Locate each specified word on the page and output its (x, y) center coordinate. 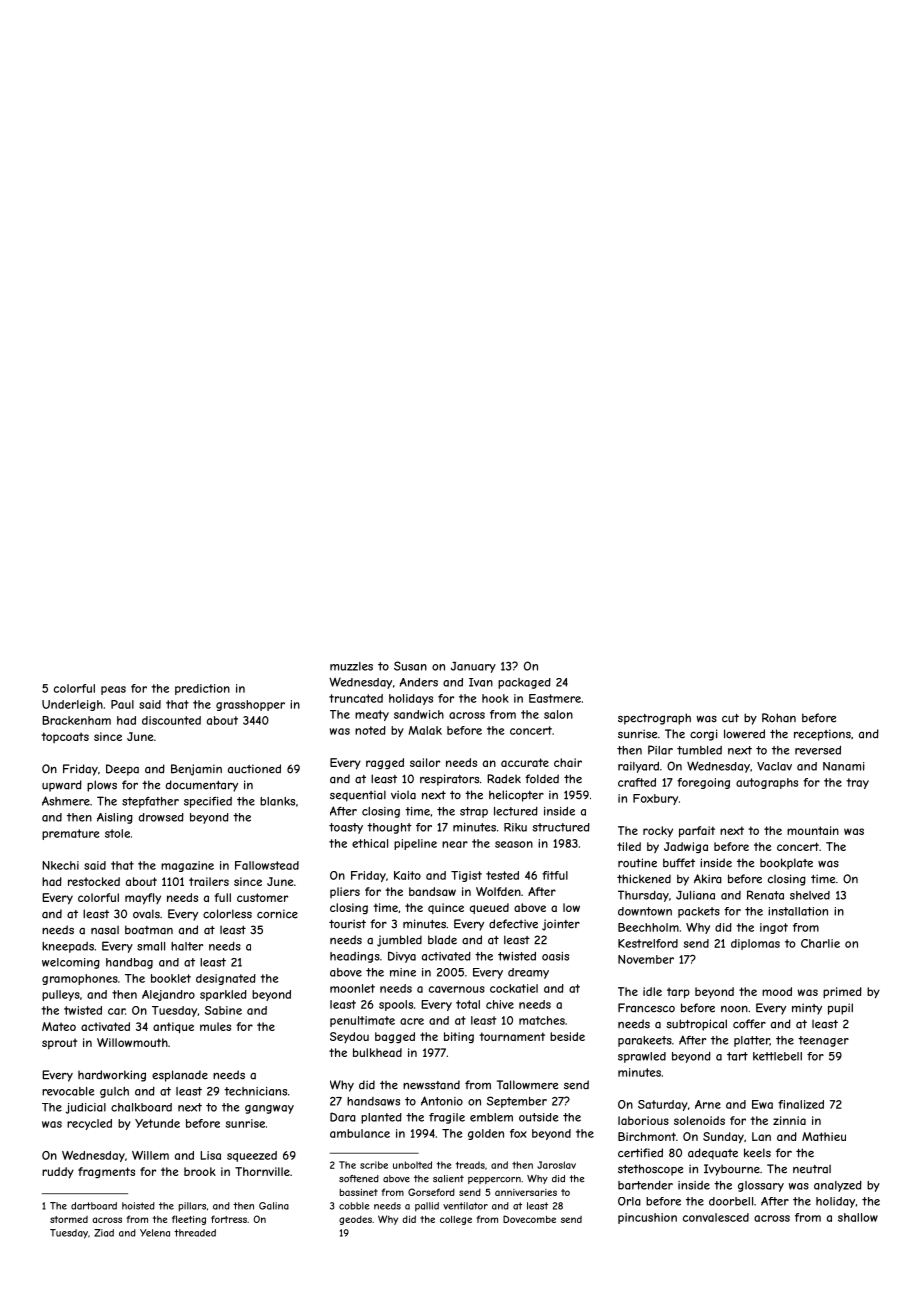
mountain (813, 830)
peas (113, 690)
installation (798, 911)
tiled (629, 846)
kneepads (68, 947)
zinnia (789, 1120)
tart (737, 1056)
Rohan (779, 718)
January (473, 667)
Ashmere (66, 801)
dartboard (94, 1206)
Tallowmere (527, 1085)
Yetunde (157, 1123)
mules (215, 1026)
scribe (374, 1165)
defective (513, 924)
